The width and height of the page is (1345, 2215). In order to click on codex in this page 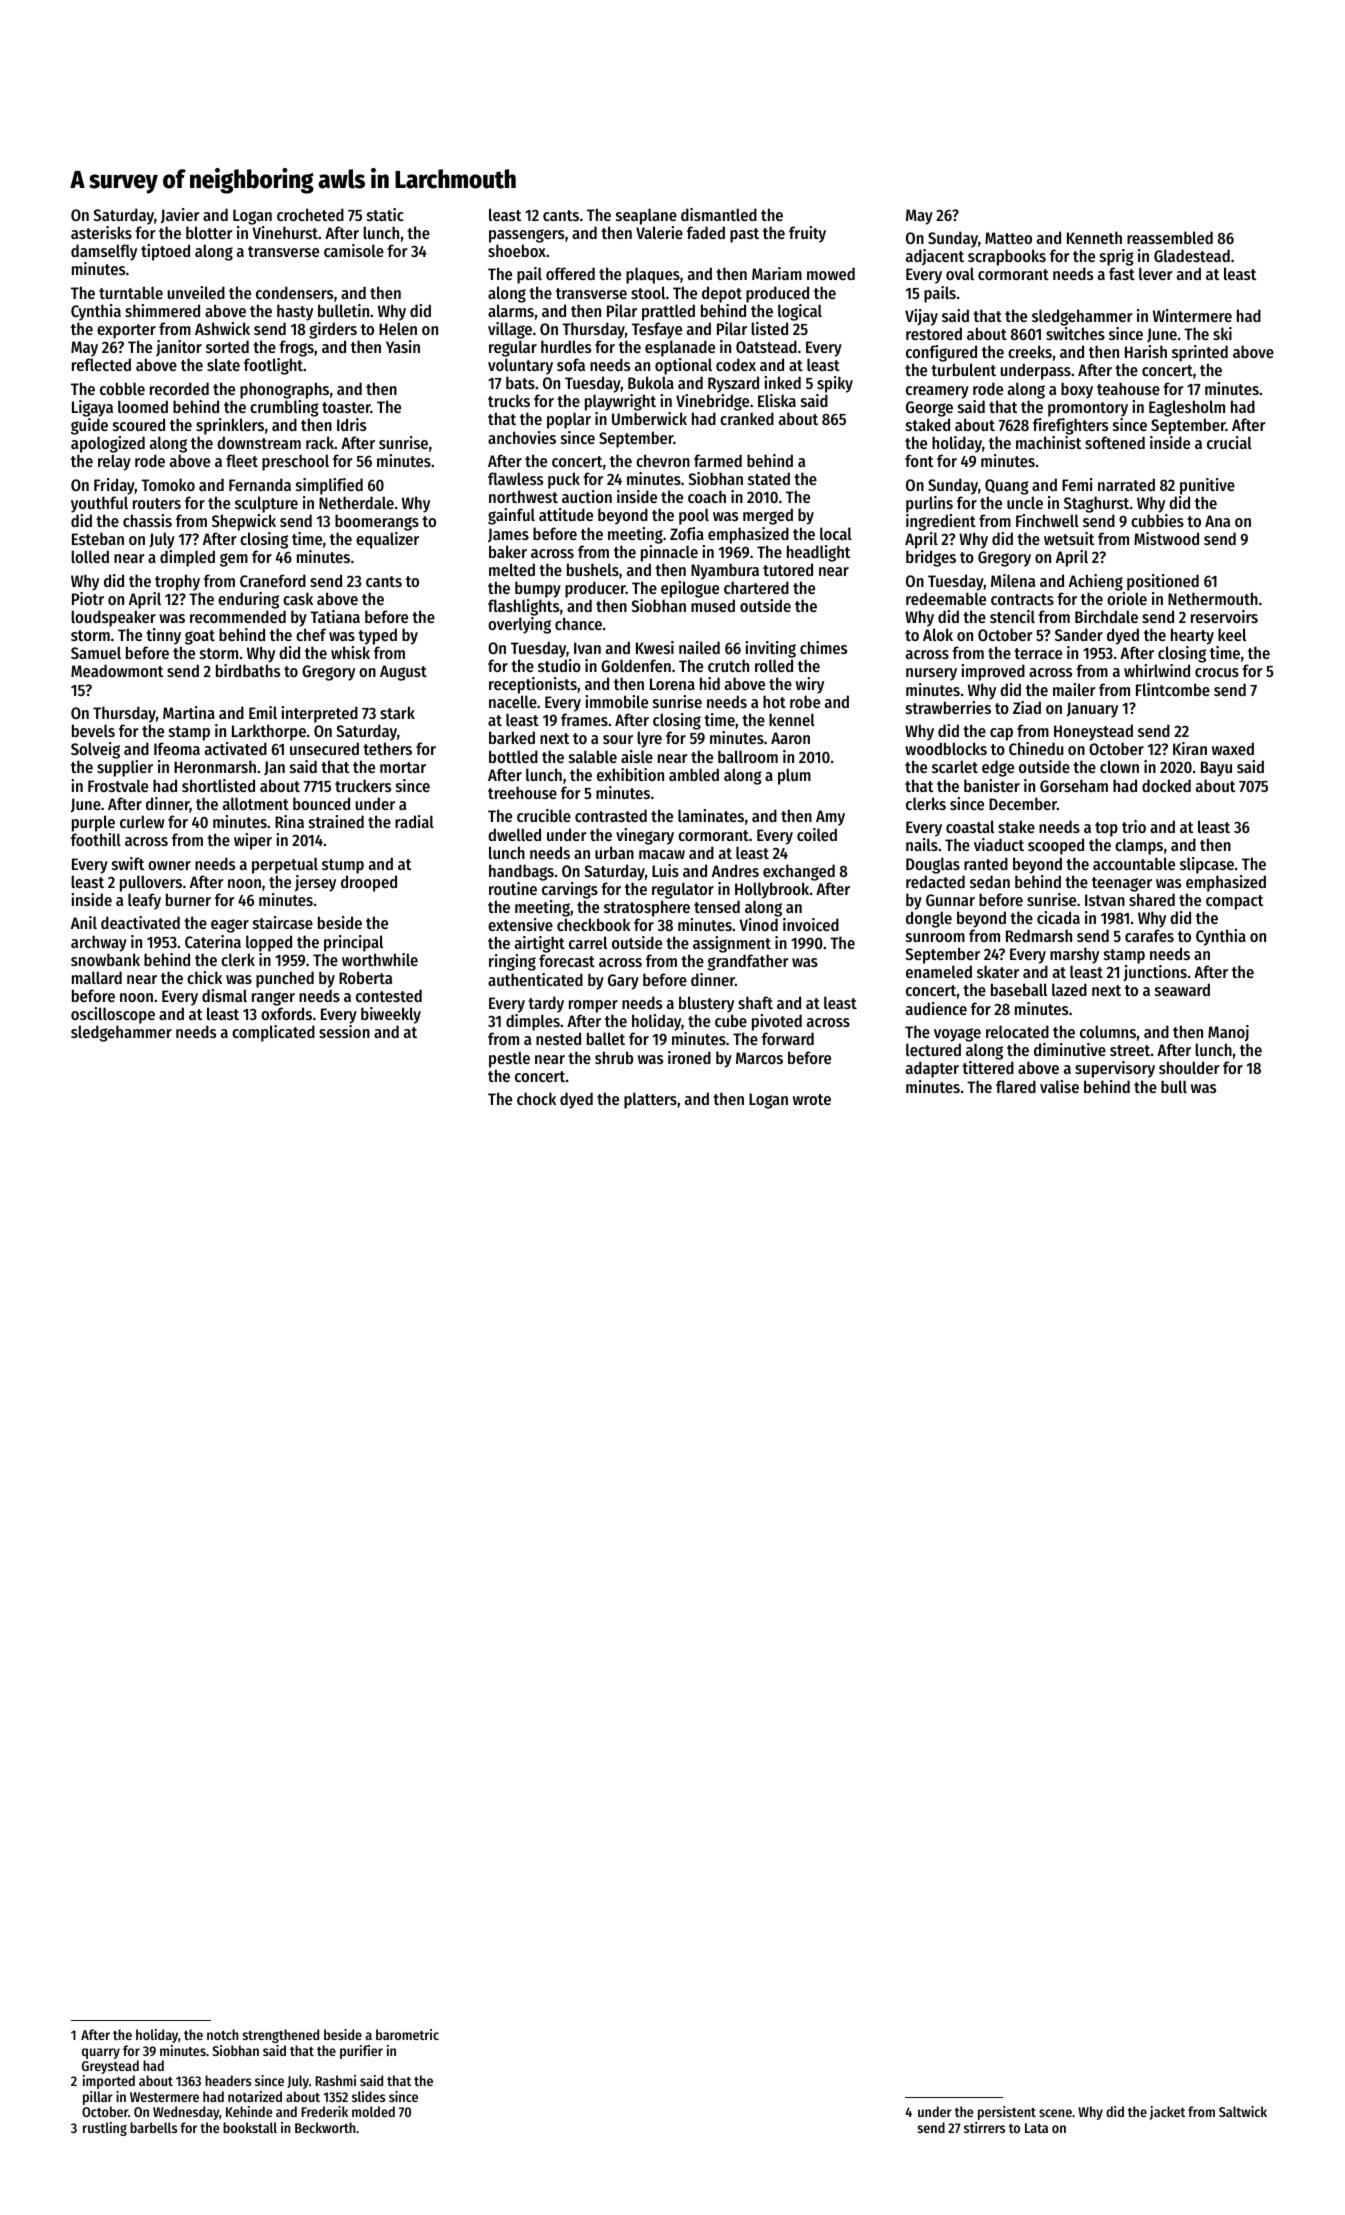, I will do `click(736, 364)`.
